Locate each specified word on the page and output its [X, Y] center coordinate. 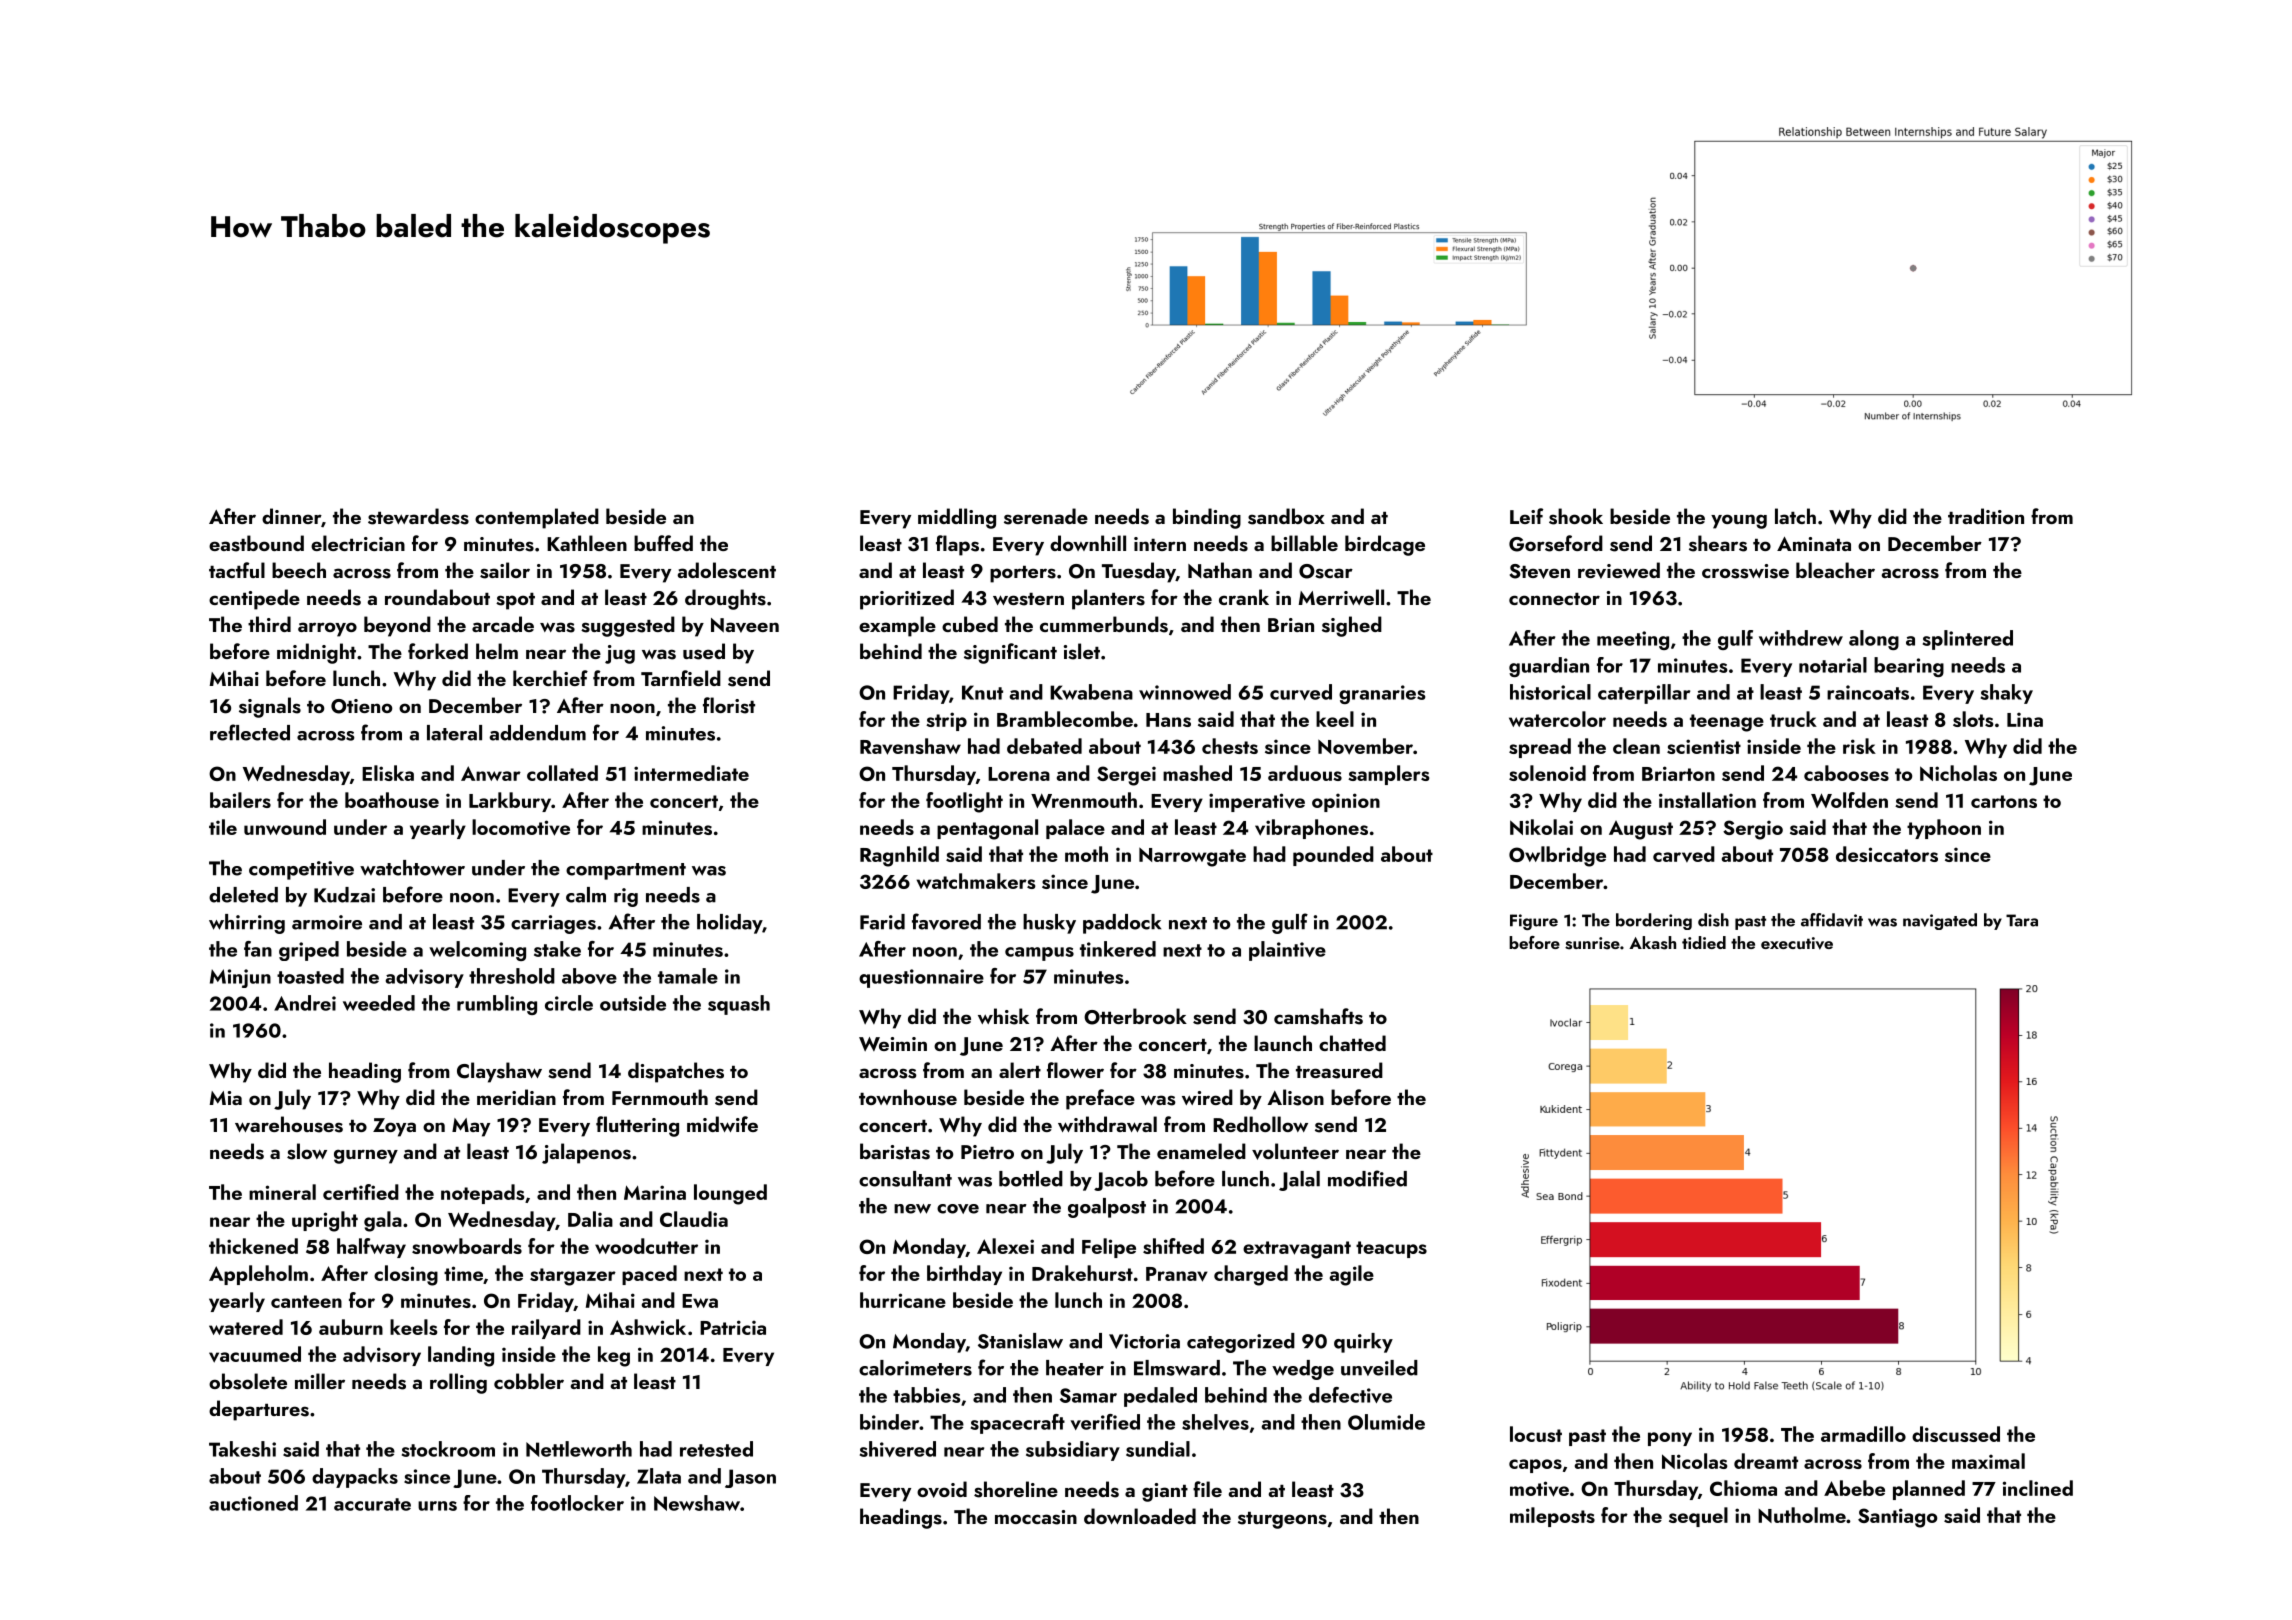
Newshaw [697, 1503]
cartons [2004, 801]
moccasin [1036, 1517]
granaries [1382, 694]
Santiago [1897, 1518]
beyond [397, 626]
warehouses [289, 1124]
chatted [1352, 1043]
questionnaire [921, 978]
